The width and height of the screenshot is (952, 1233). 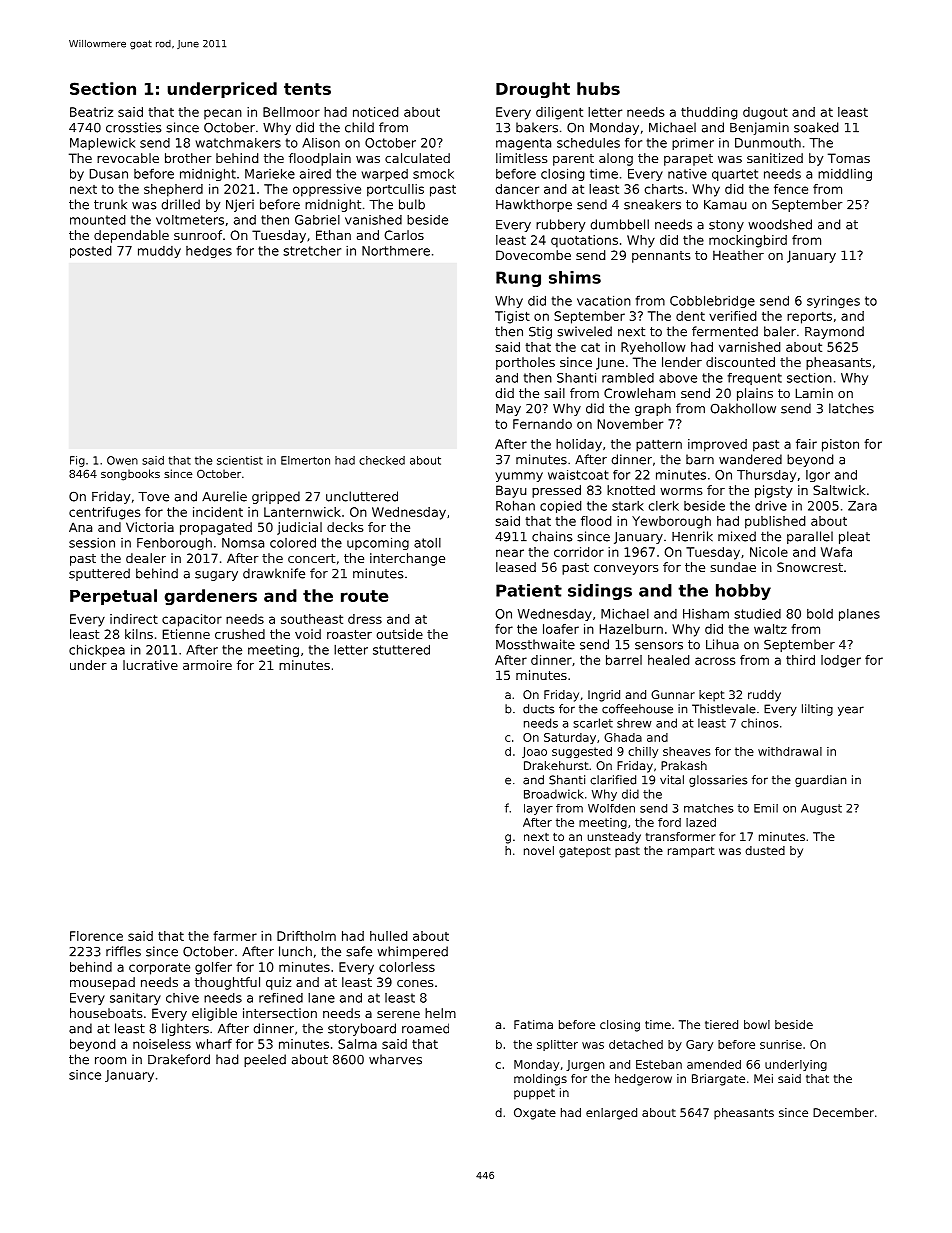 What do you see at coordinates (717, 445) in the screenshot?
I see `improved` at bounding box center [717, 445].
